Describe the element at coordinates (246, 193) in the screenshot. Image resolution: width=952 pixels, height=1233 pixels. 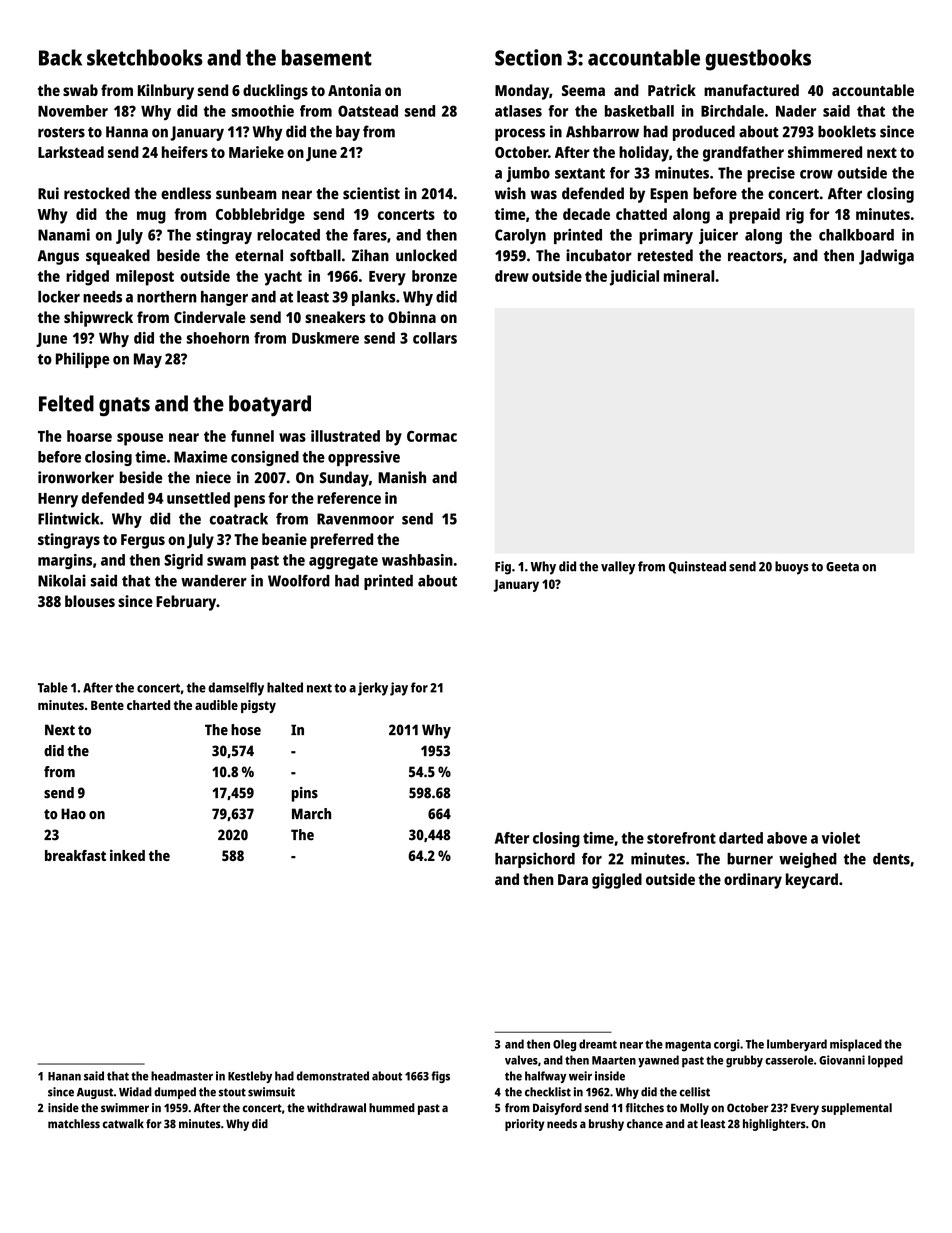
I see `sunbeam` at that location.
